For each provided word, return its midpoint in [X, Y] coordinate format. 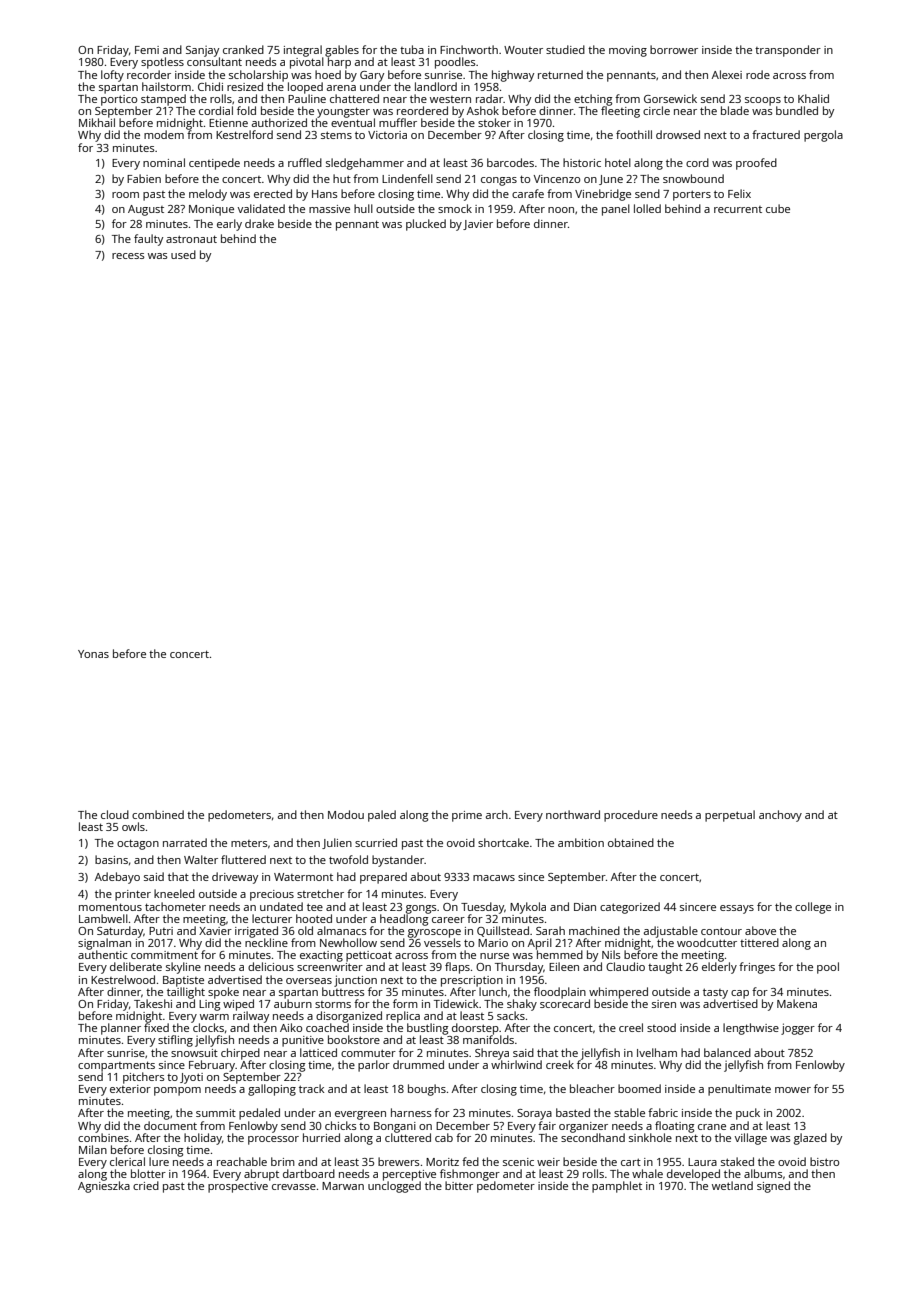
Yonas [93, 654]
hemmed [560, 954]
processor [273, 1140]
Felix [739, 193]
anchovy [780, 816]
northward [573, 814]
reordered [422, 110]
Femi [147, 50]
